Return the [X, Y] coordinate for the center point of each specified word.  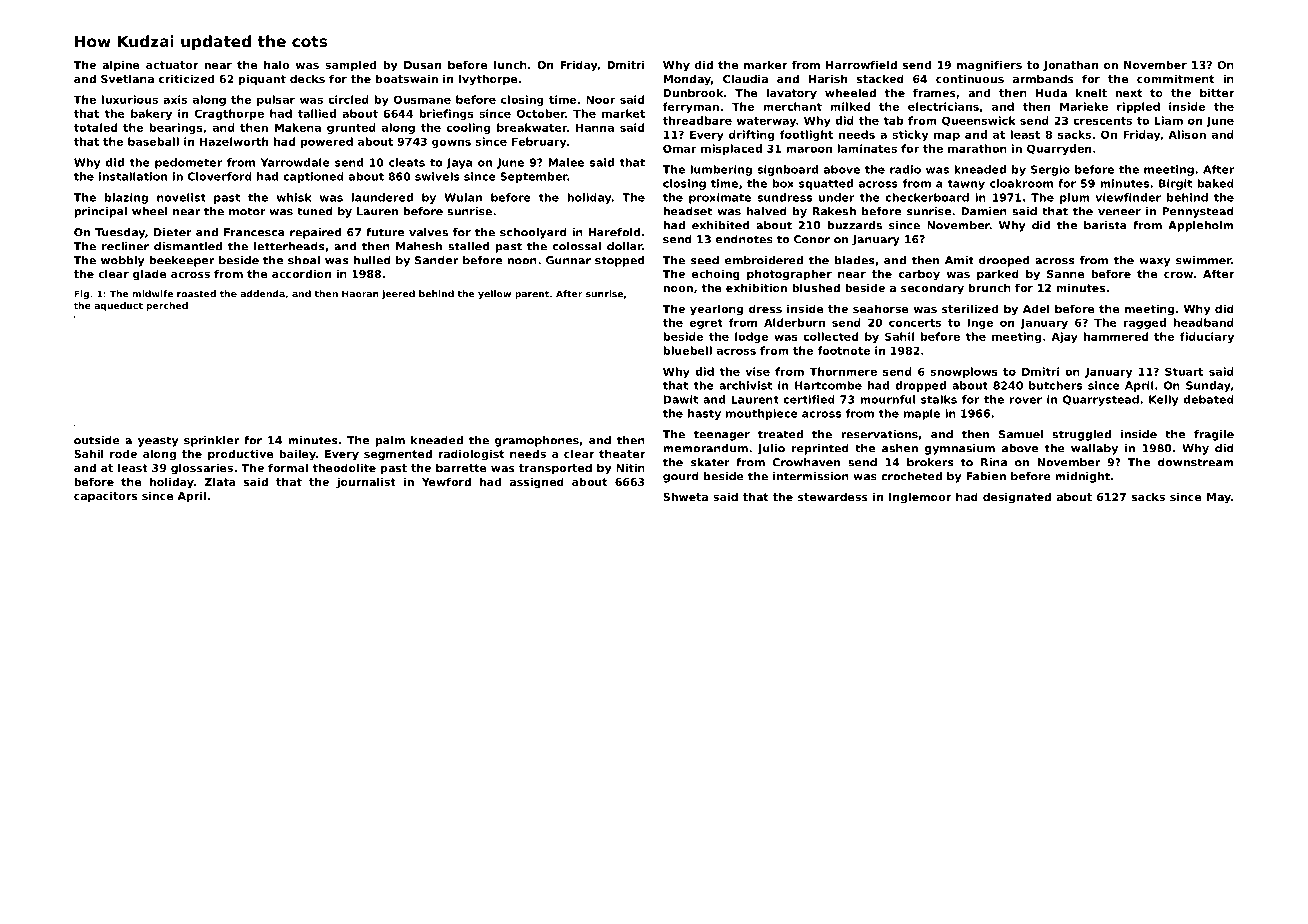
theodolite [344, 467]
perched [167, 306]
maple [922, 414]
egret [706, 324]
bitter [1217, 92]
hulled [372, 260]
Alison [1187, 134]
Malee [566, 162]
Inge [980, 323]
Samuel [1021, 434]
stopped [619, 261]
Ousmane [422, 99]
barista [1105, 225]
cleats [407, 162]
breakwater [532, 127]
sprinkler [211, 441]
